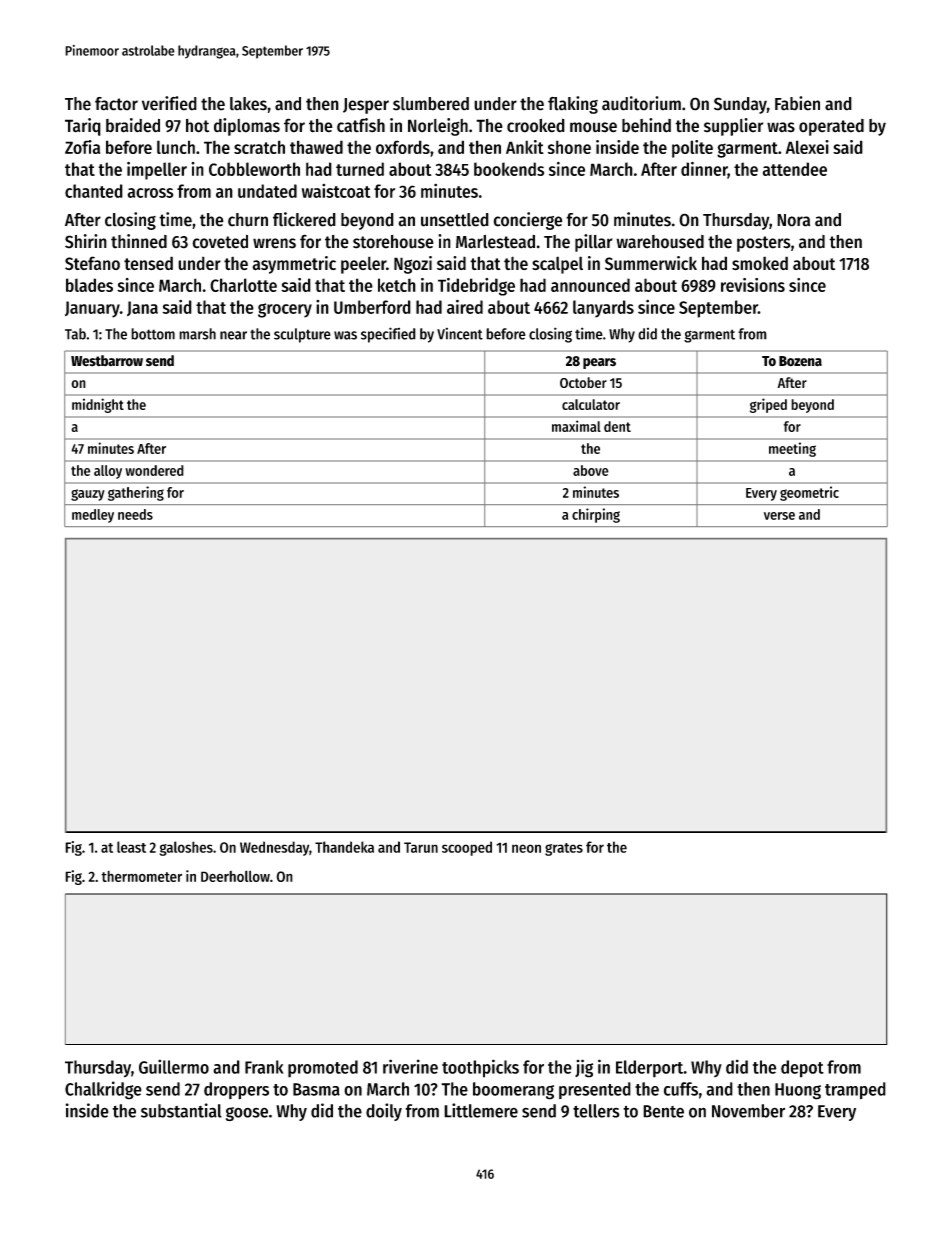  I want to click on chirping, so click(596, 515).
